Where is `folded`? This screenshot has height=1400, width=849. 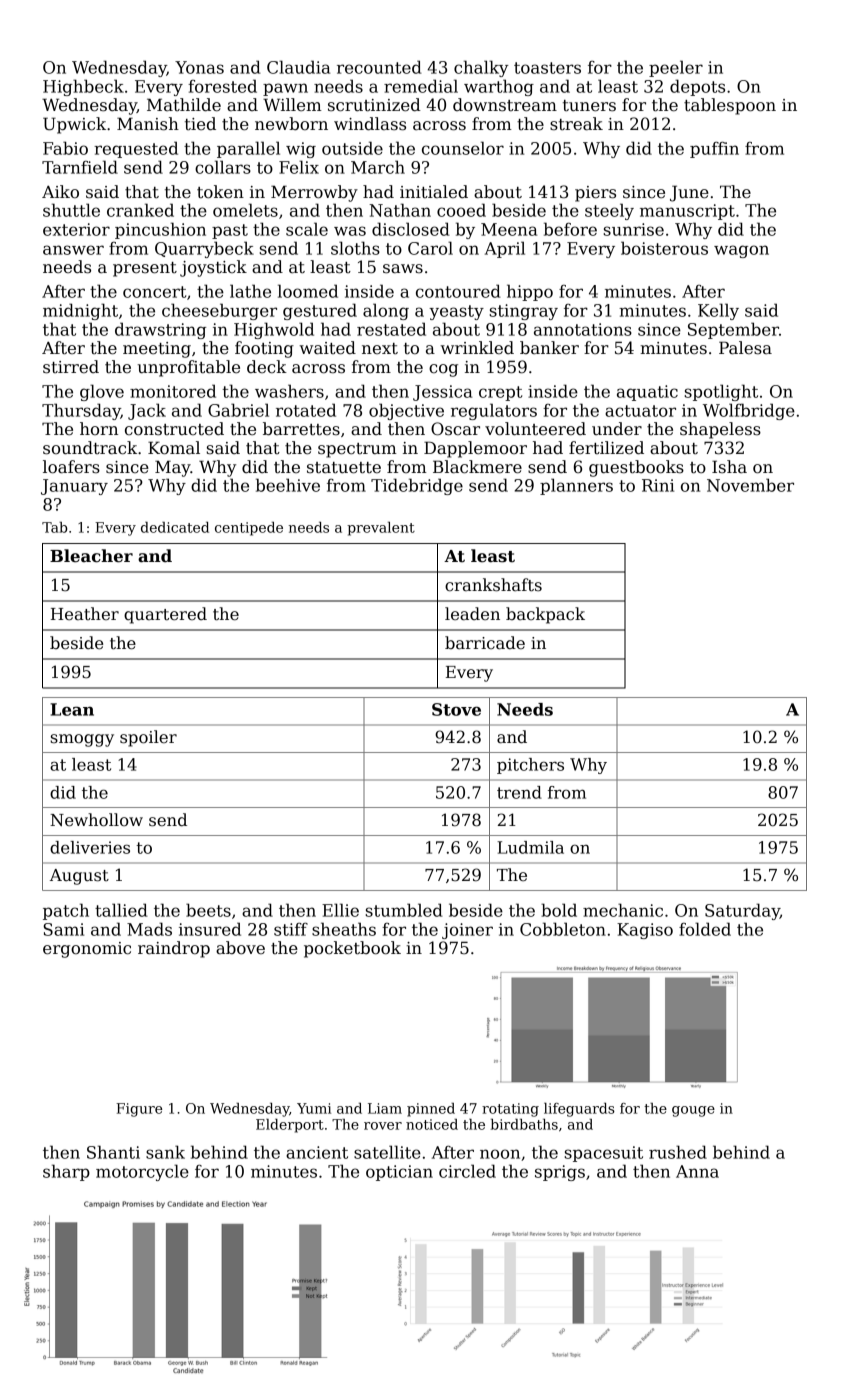
folded is located at coordinates (705, 929).
